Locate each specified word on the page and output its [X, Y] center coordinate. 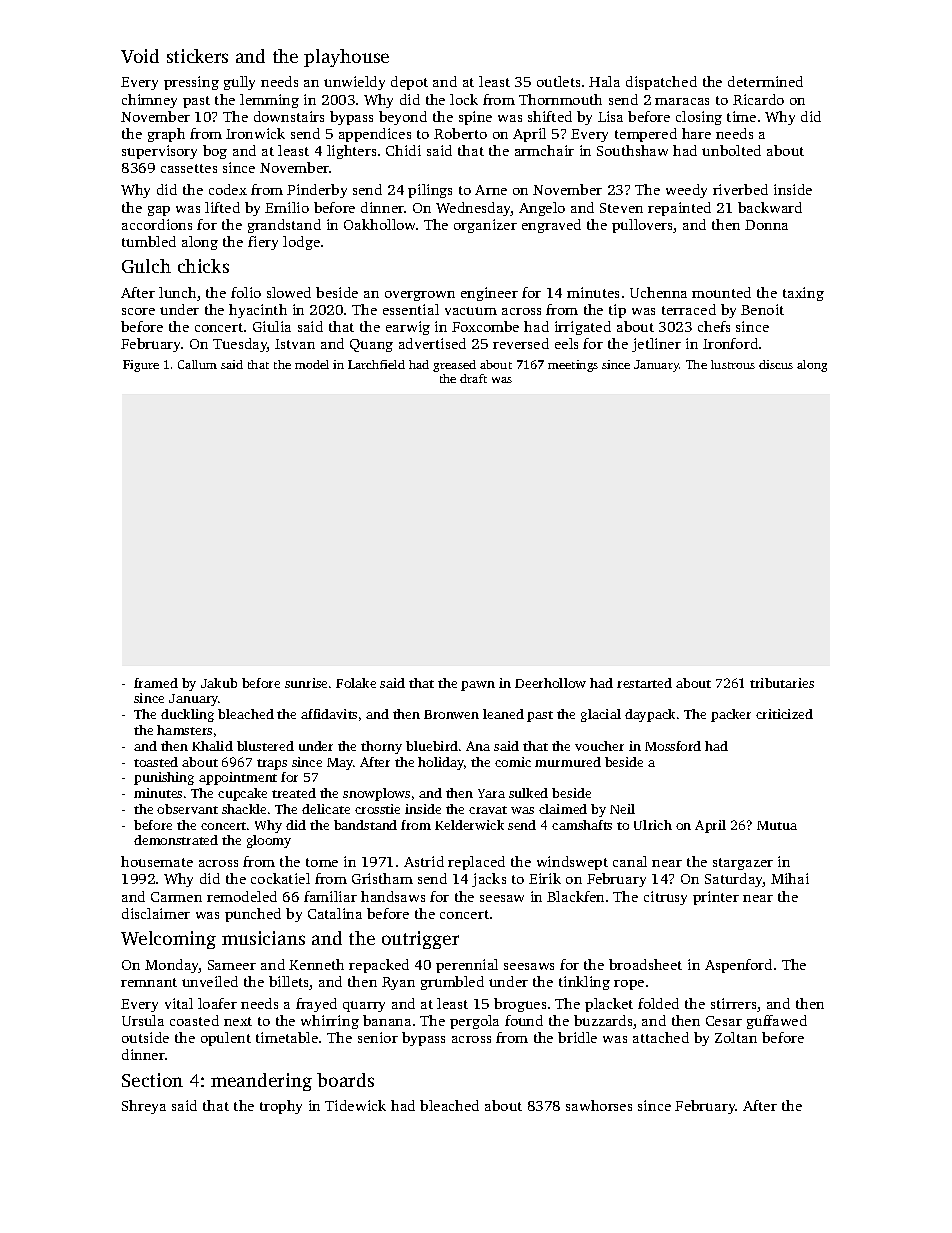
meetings [573, 366]
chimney [149, 101]
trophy [281, 1107]
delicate [326, 809]
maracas [682, 101]
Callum [197, 364]
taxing [803, 294]
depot [409, 83]
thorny [381, 747]
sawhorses [599, 1105]
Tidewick [355, 1105]
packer [731, 715]
